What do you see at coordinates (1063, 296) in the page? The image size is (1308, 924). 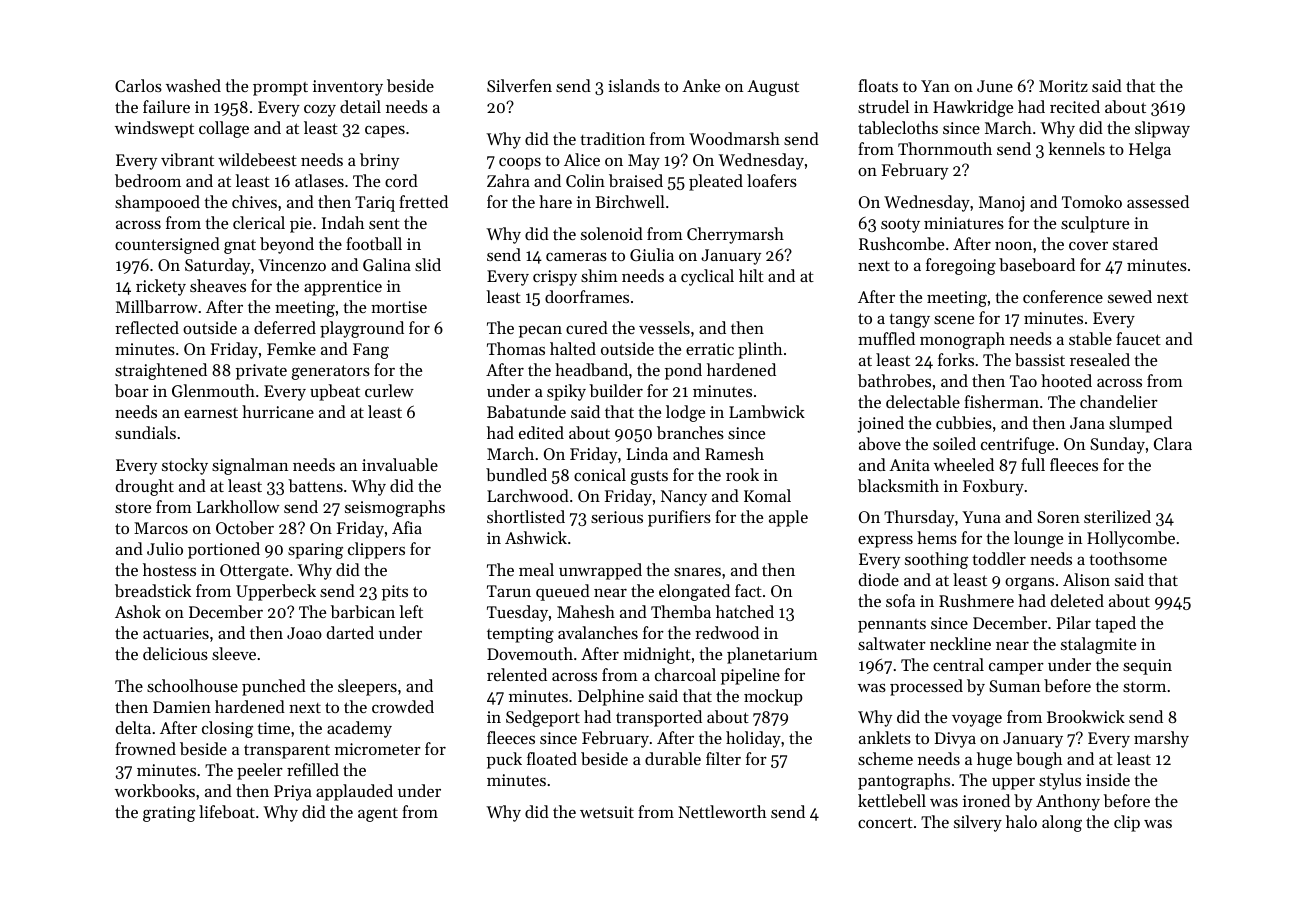 I see `conference` at bounding box center [1063, 296].
